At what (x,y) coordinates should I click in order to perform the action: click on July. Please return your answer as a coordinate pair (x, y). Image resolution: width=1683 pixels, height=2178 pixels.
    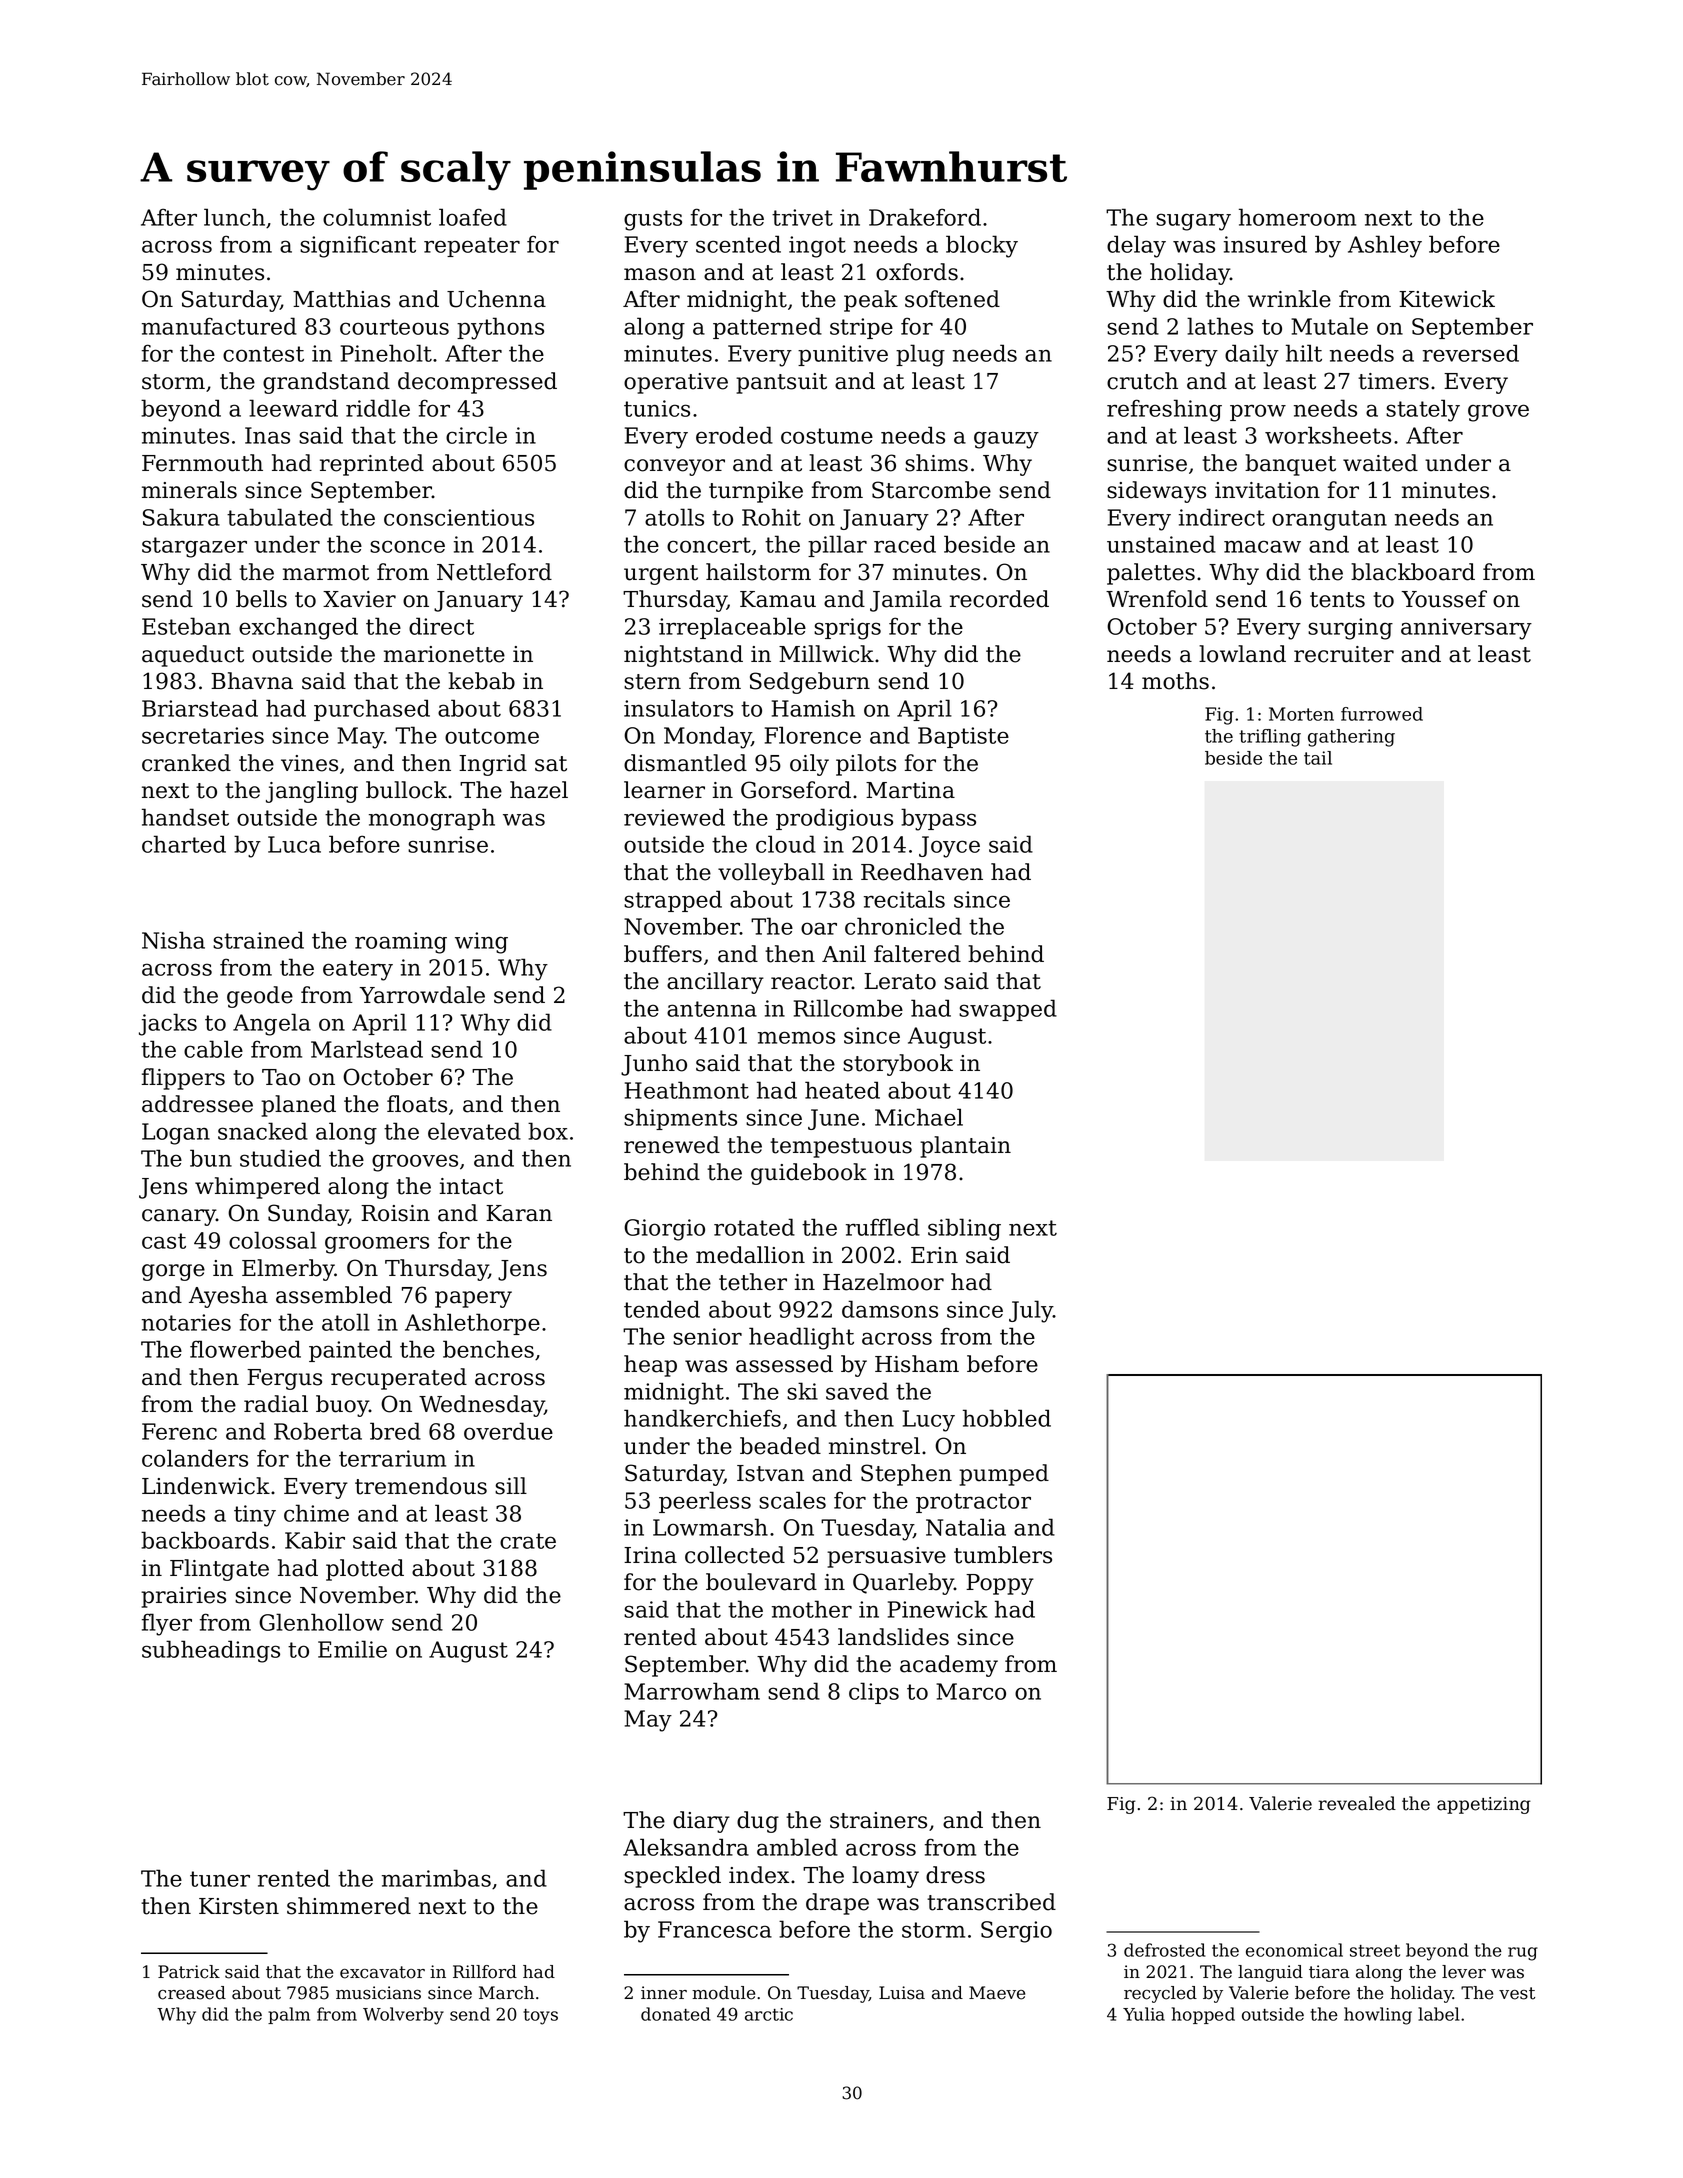
    Looking at the image, I should click on (1031, 1311).
